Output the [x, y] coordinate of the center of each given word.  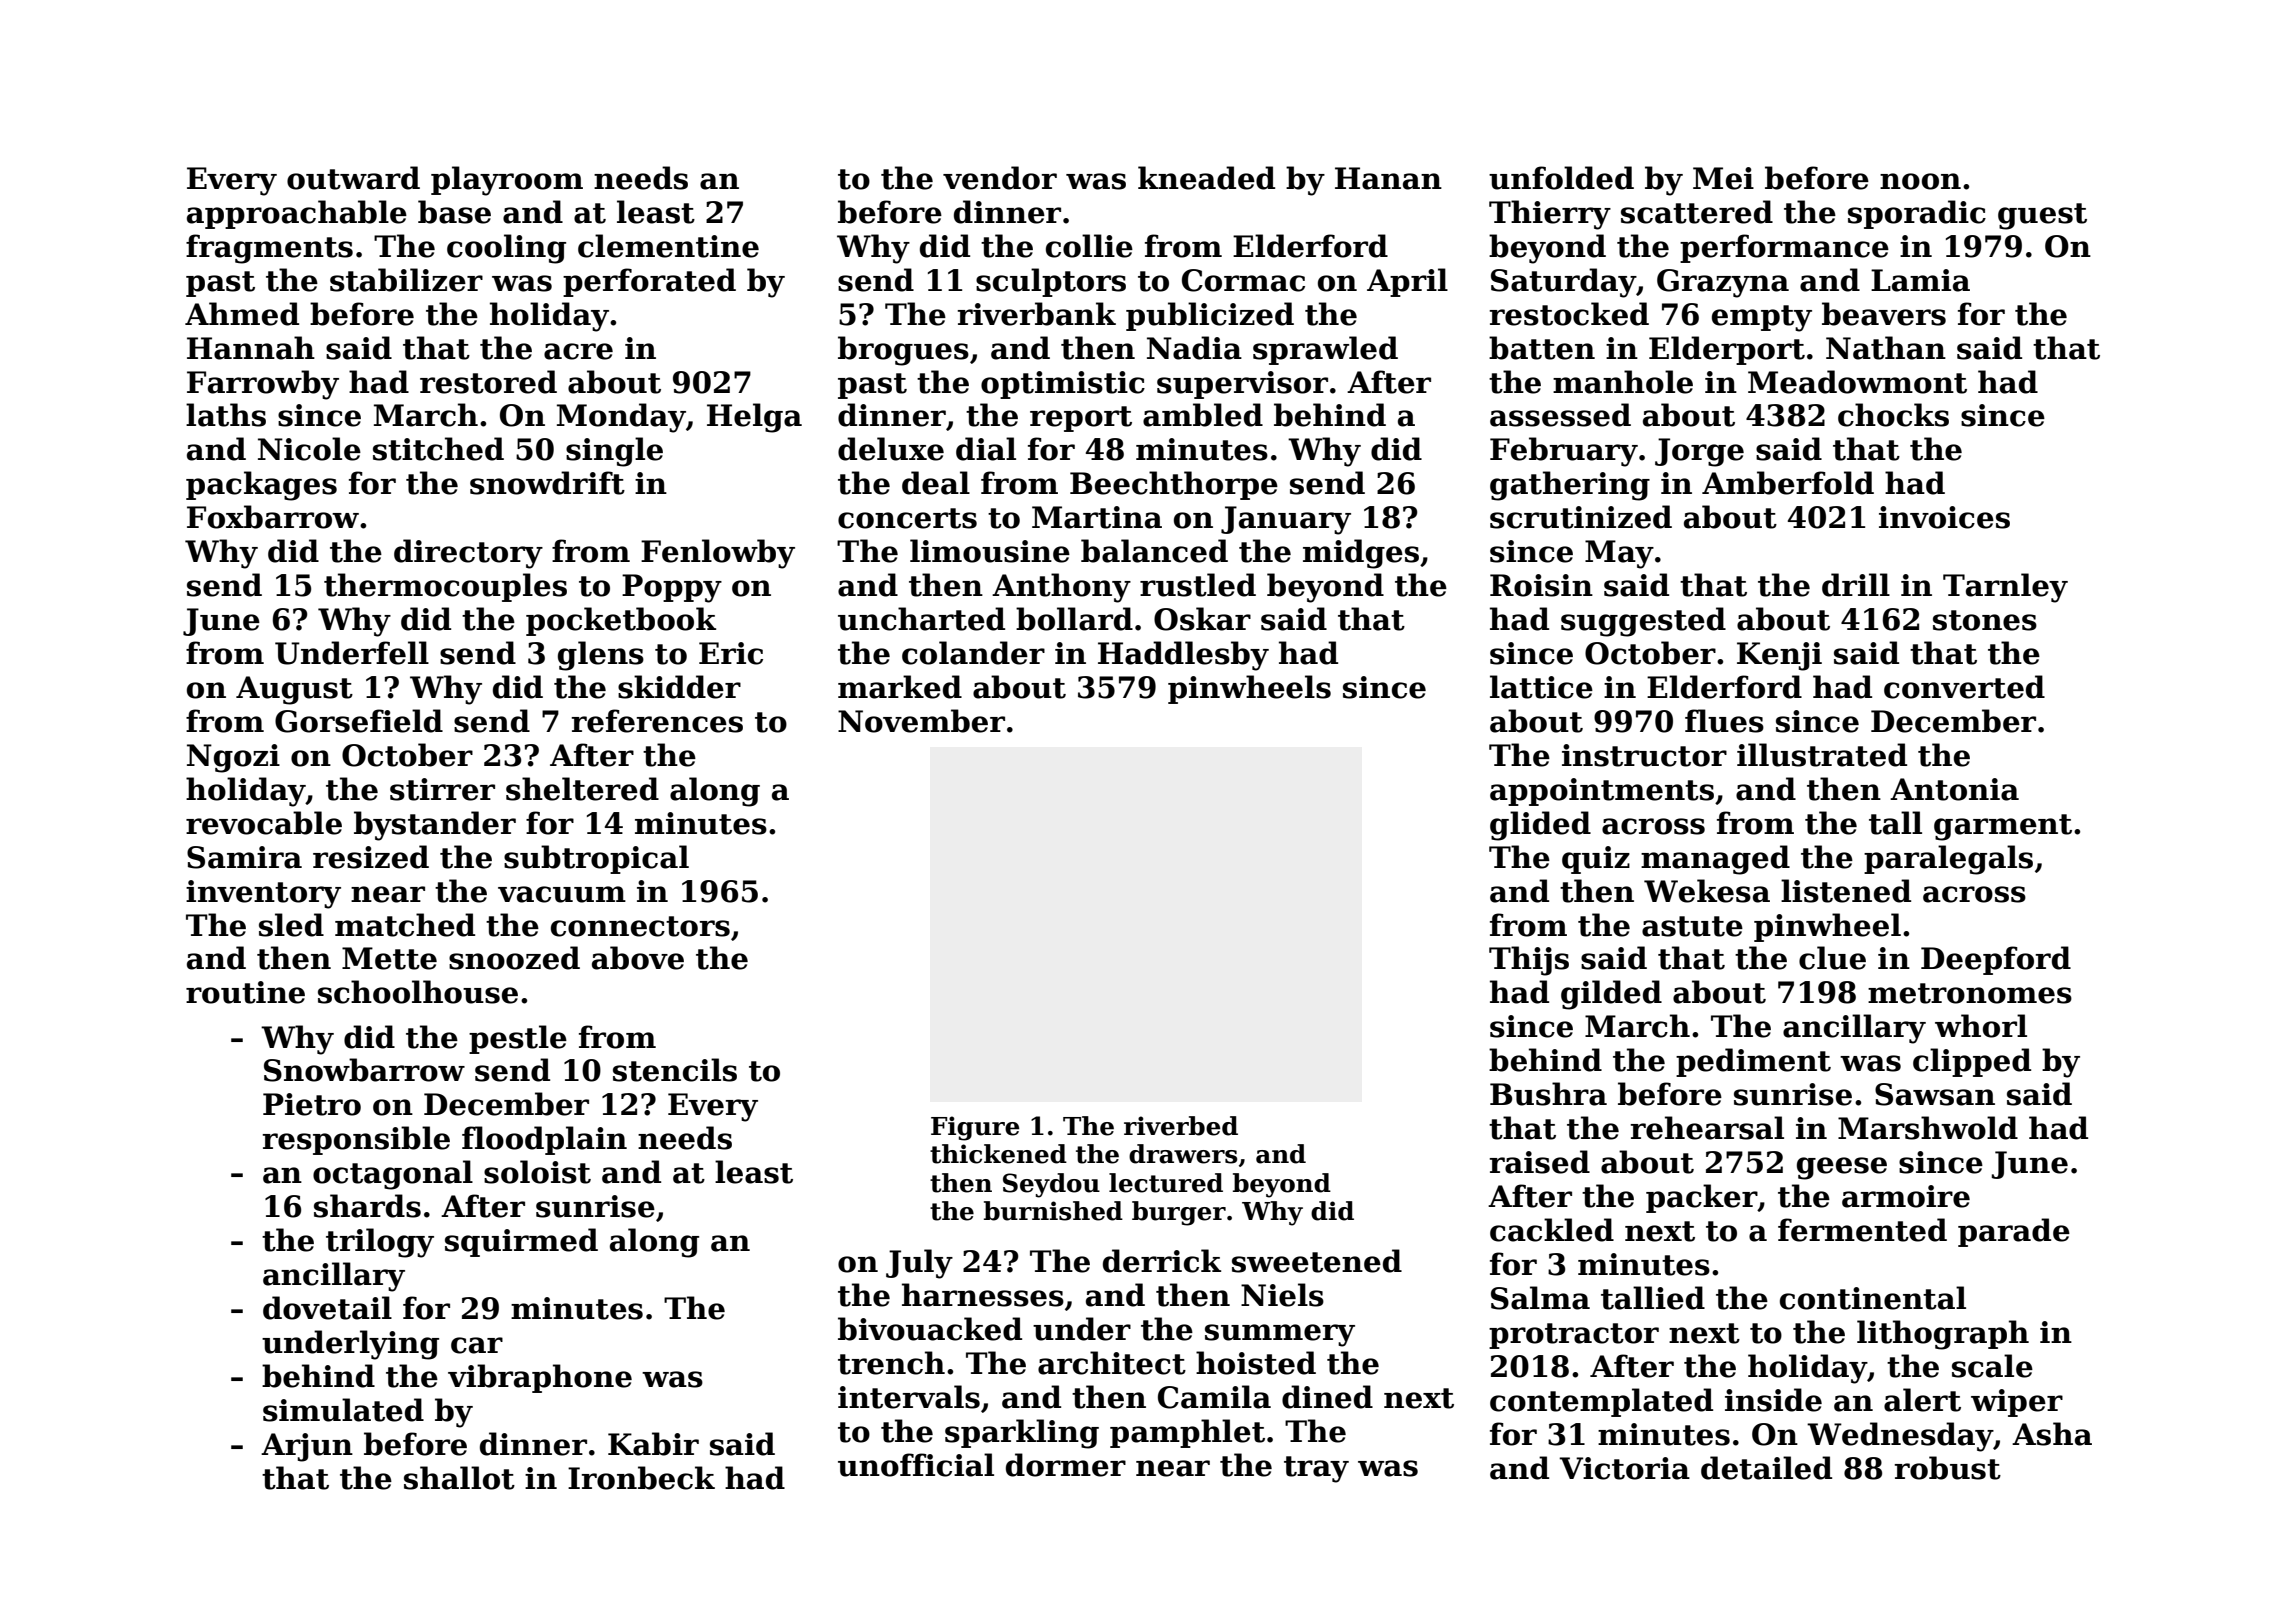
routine [245, 992]
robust [1947, 1468]
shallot [459, 1478]
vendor [1000, 178]
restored [488, 382]
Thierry [1550, 215]
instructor [1644, 755]
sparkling [1022, 1434]
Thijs [1529, 961]
